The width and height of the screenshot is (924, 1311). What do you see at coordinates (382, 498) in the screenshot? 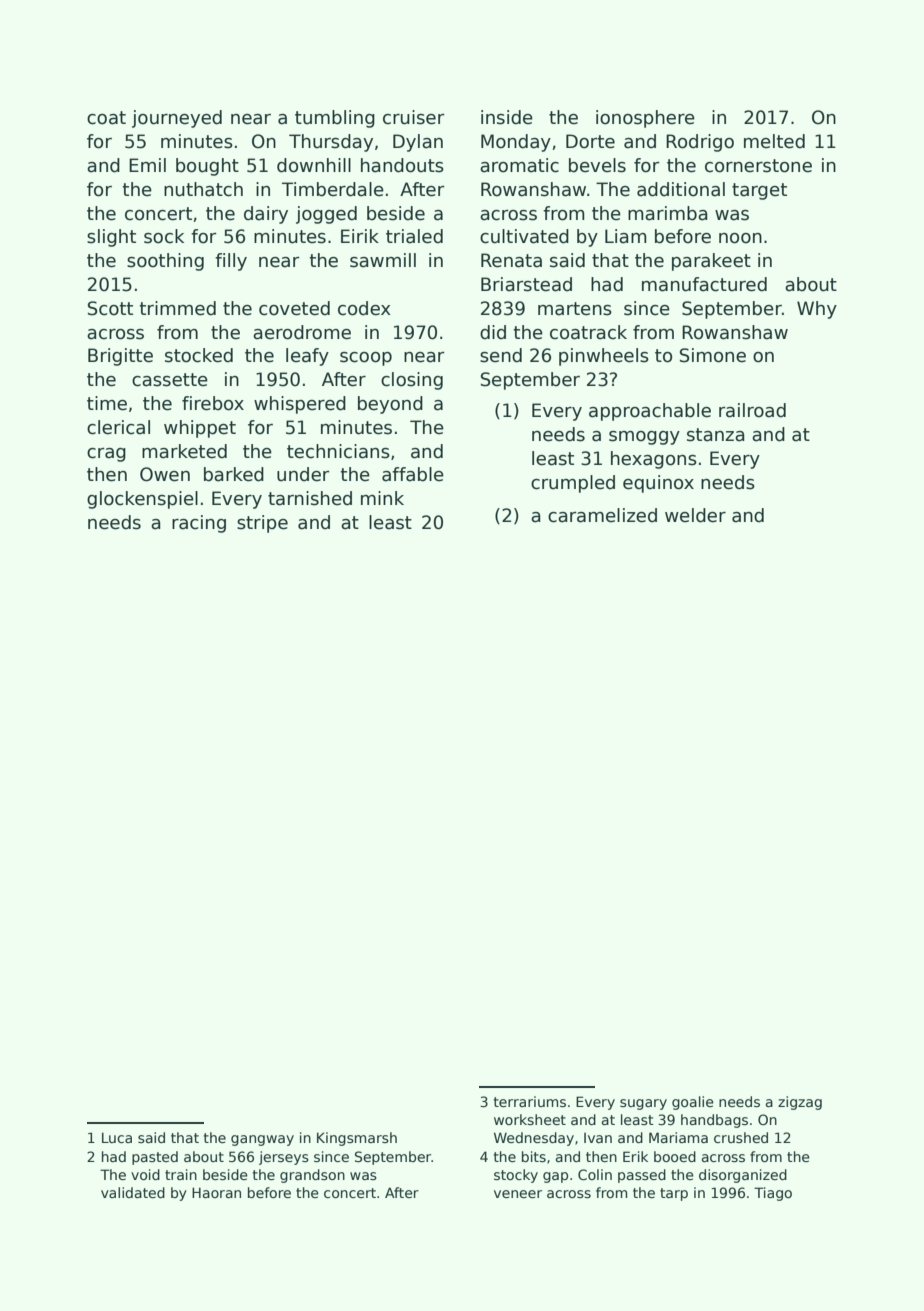
I see `mink` at bounding box center [382, 498].
